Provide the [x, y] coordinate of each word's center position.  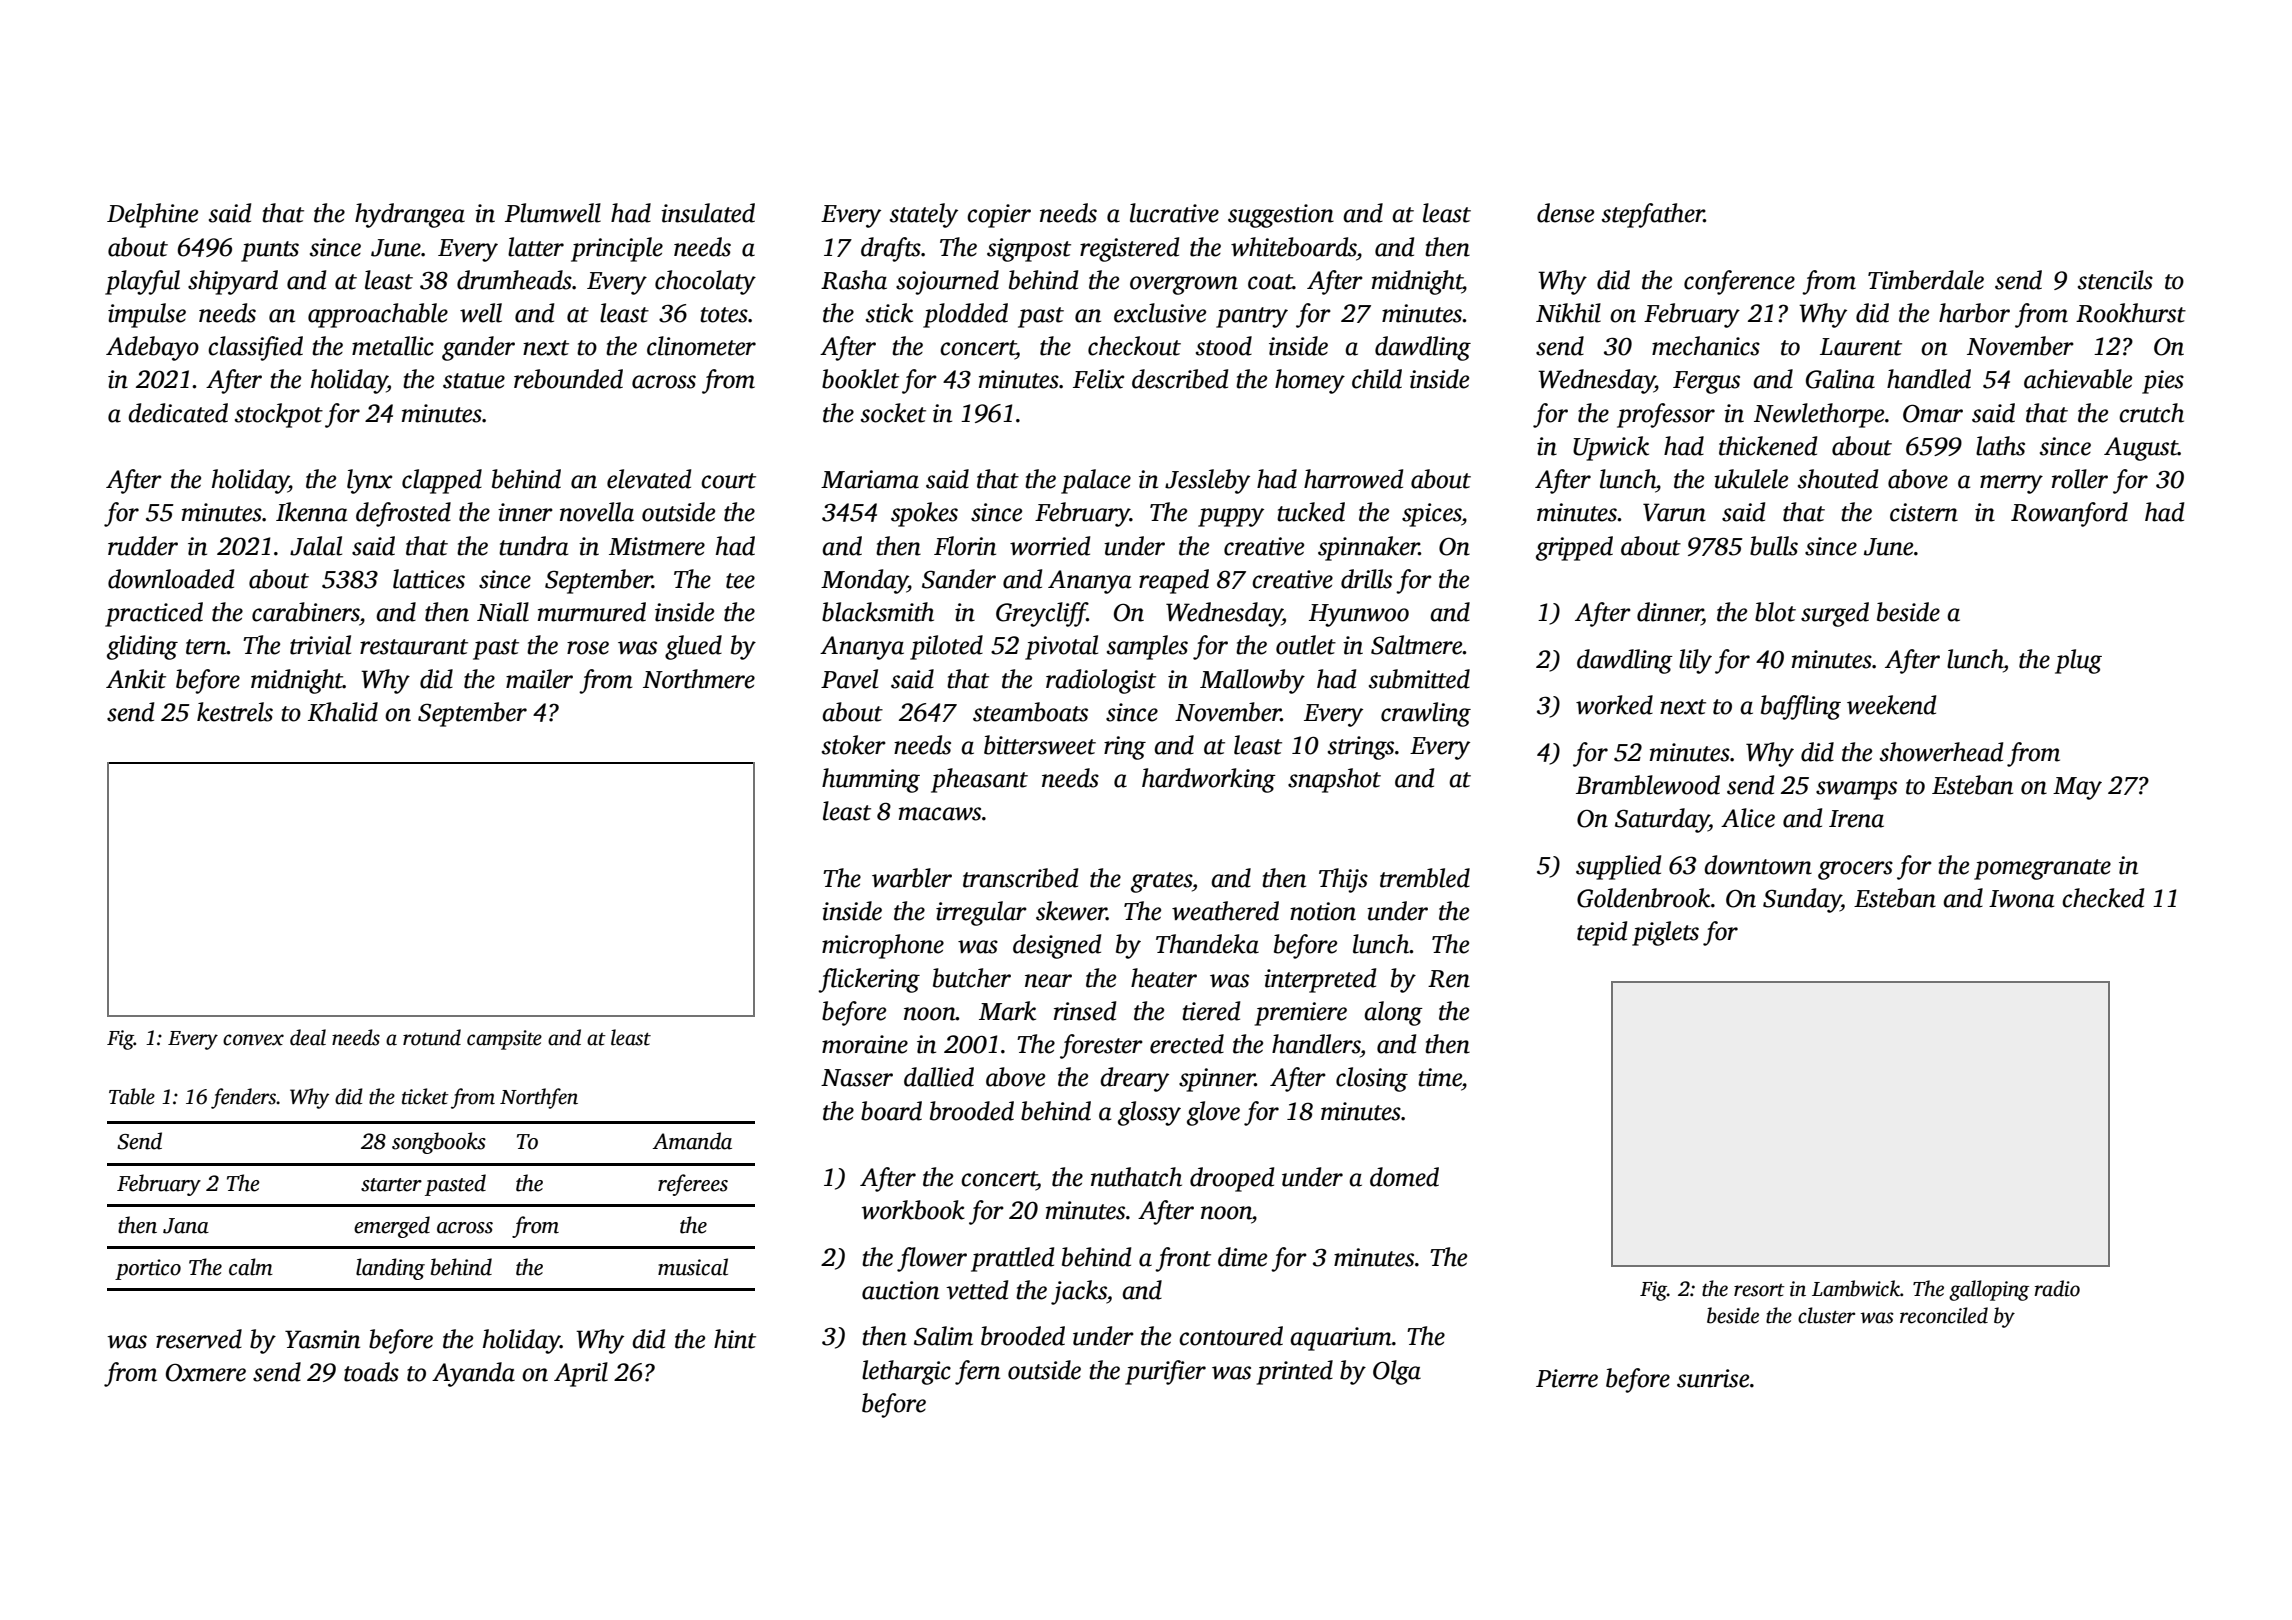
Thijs [1343, 880]
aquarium [1341, 1339]
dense [1565, 213]
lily [1695, 661]
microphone [883, 946]
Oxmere [206, 1372]
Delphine [152, 215]
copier [999, 216]
